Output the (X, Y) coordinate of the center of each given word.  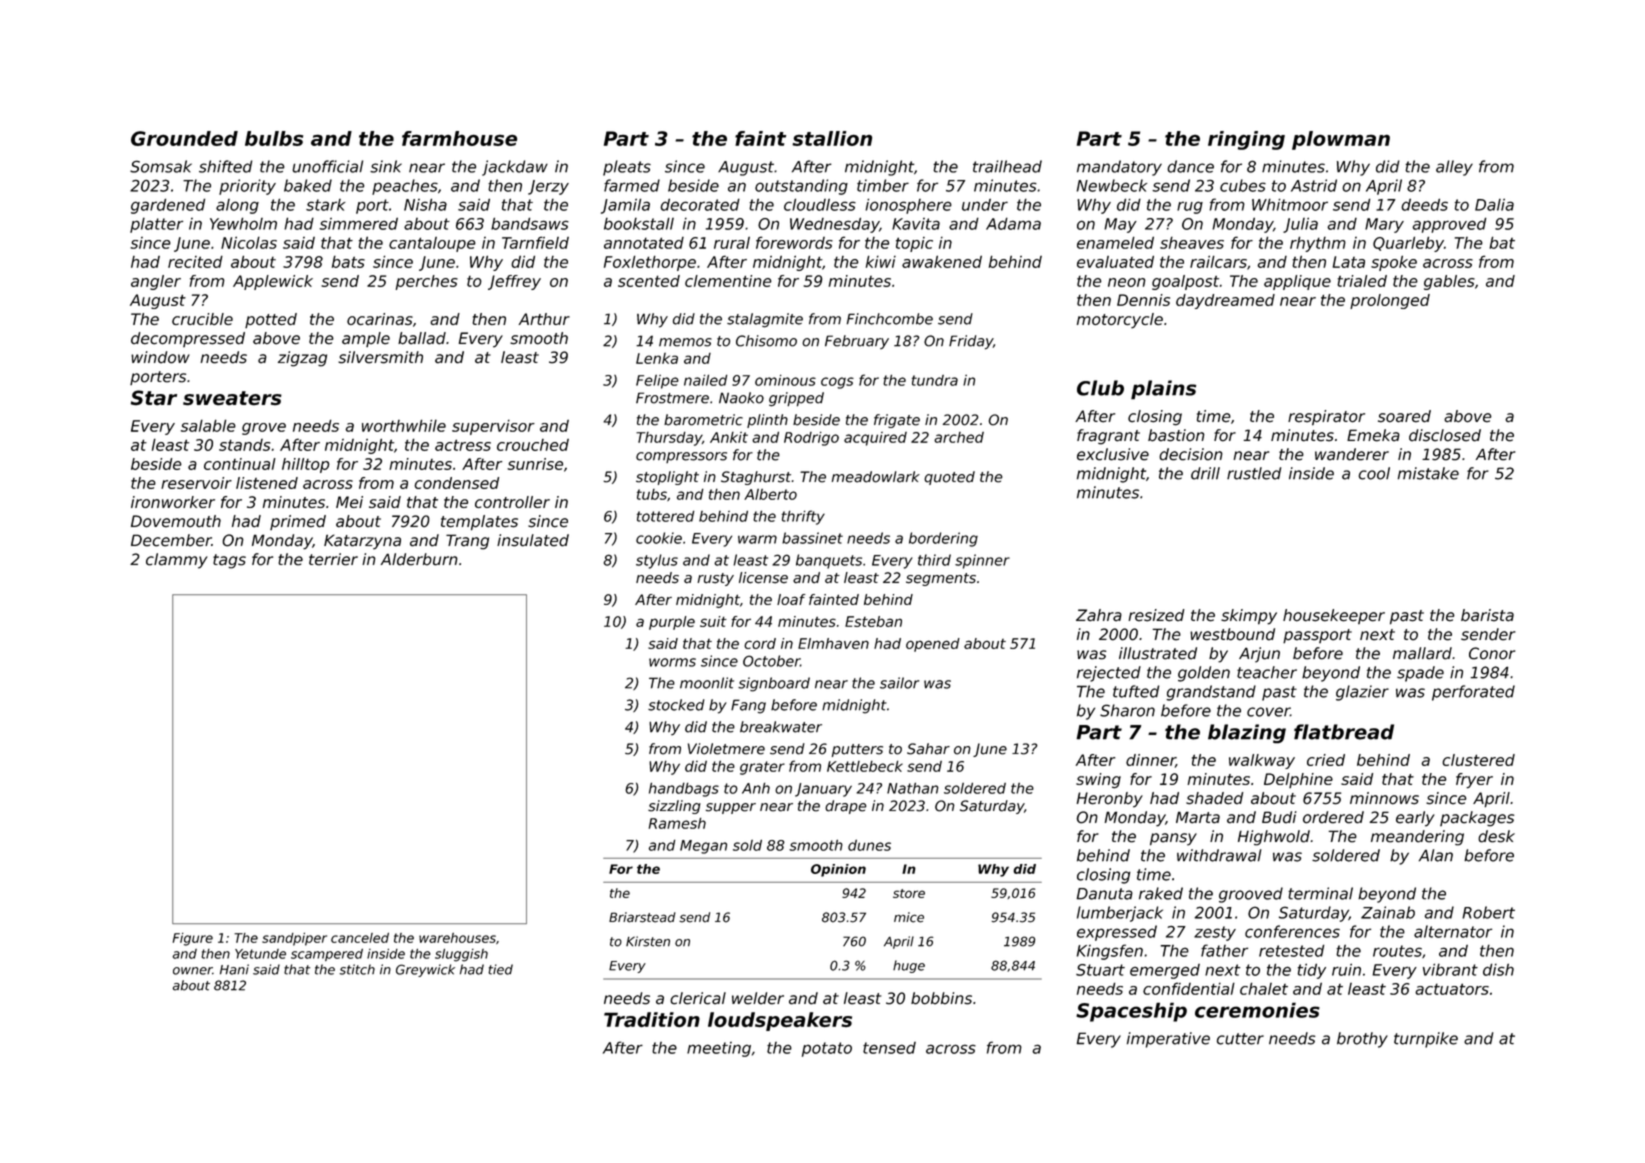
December (171, 540)
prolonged (1390, 301)
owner (192, 971)
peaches (405, 187)
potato (827, 1049)
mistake (1428, 473)
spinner (982, 561)
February (857, 342)
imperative (1168, 1040)
